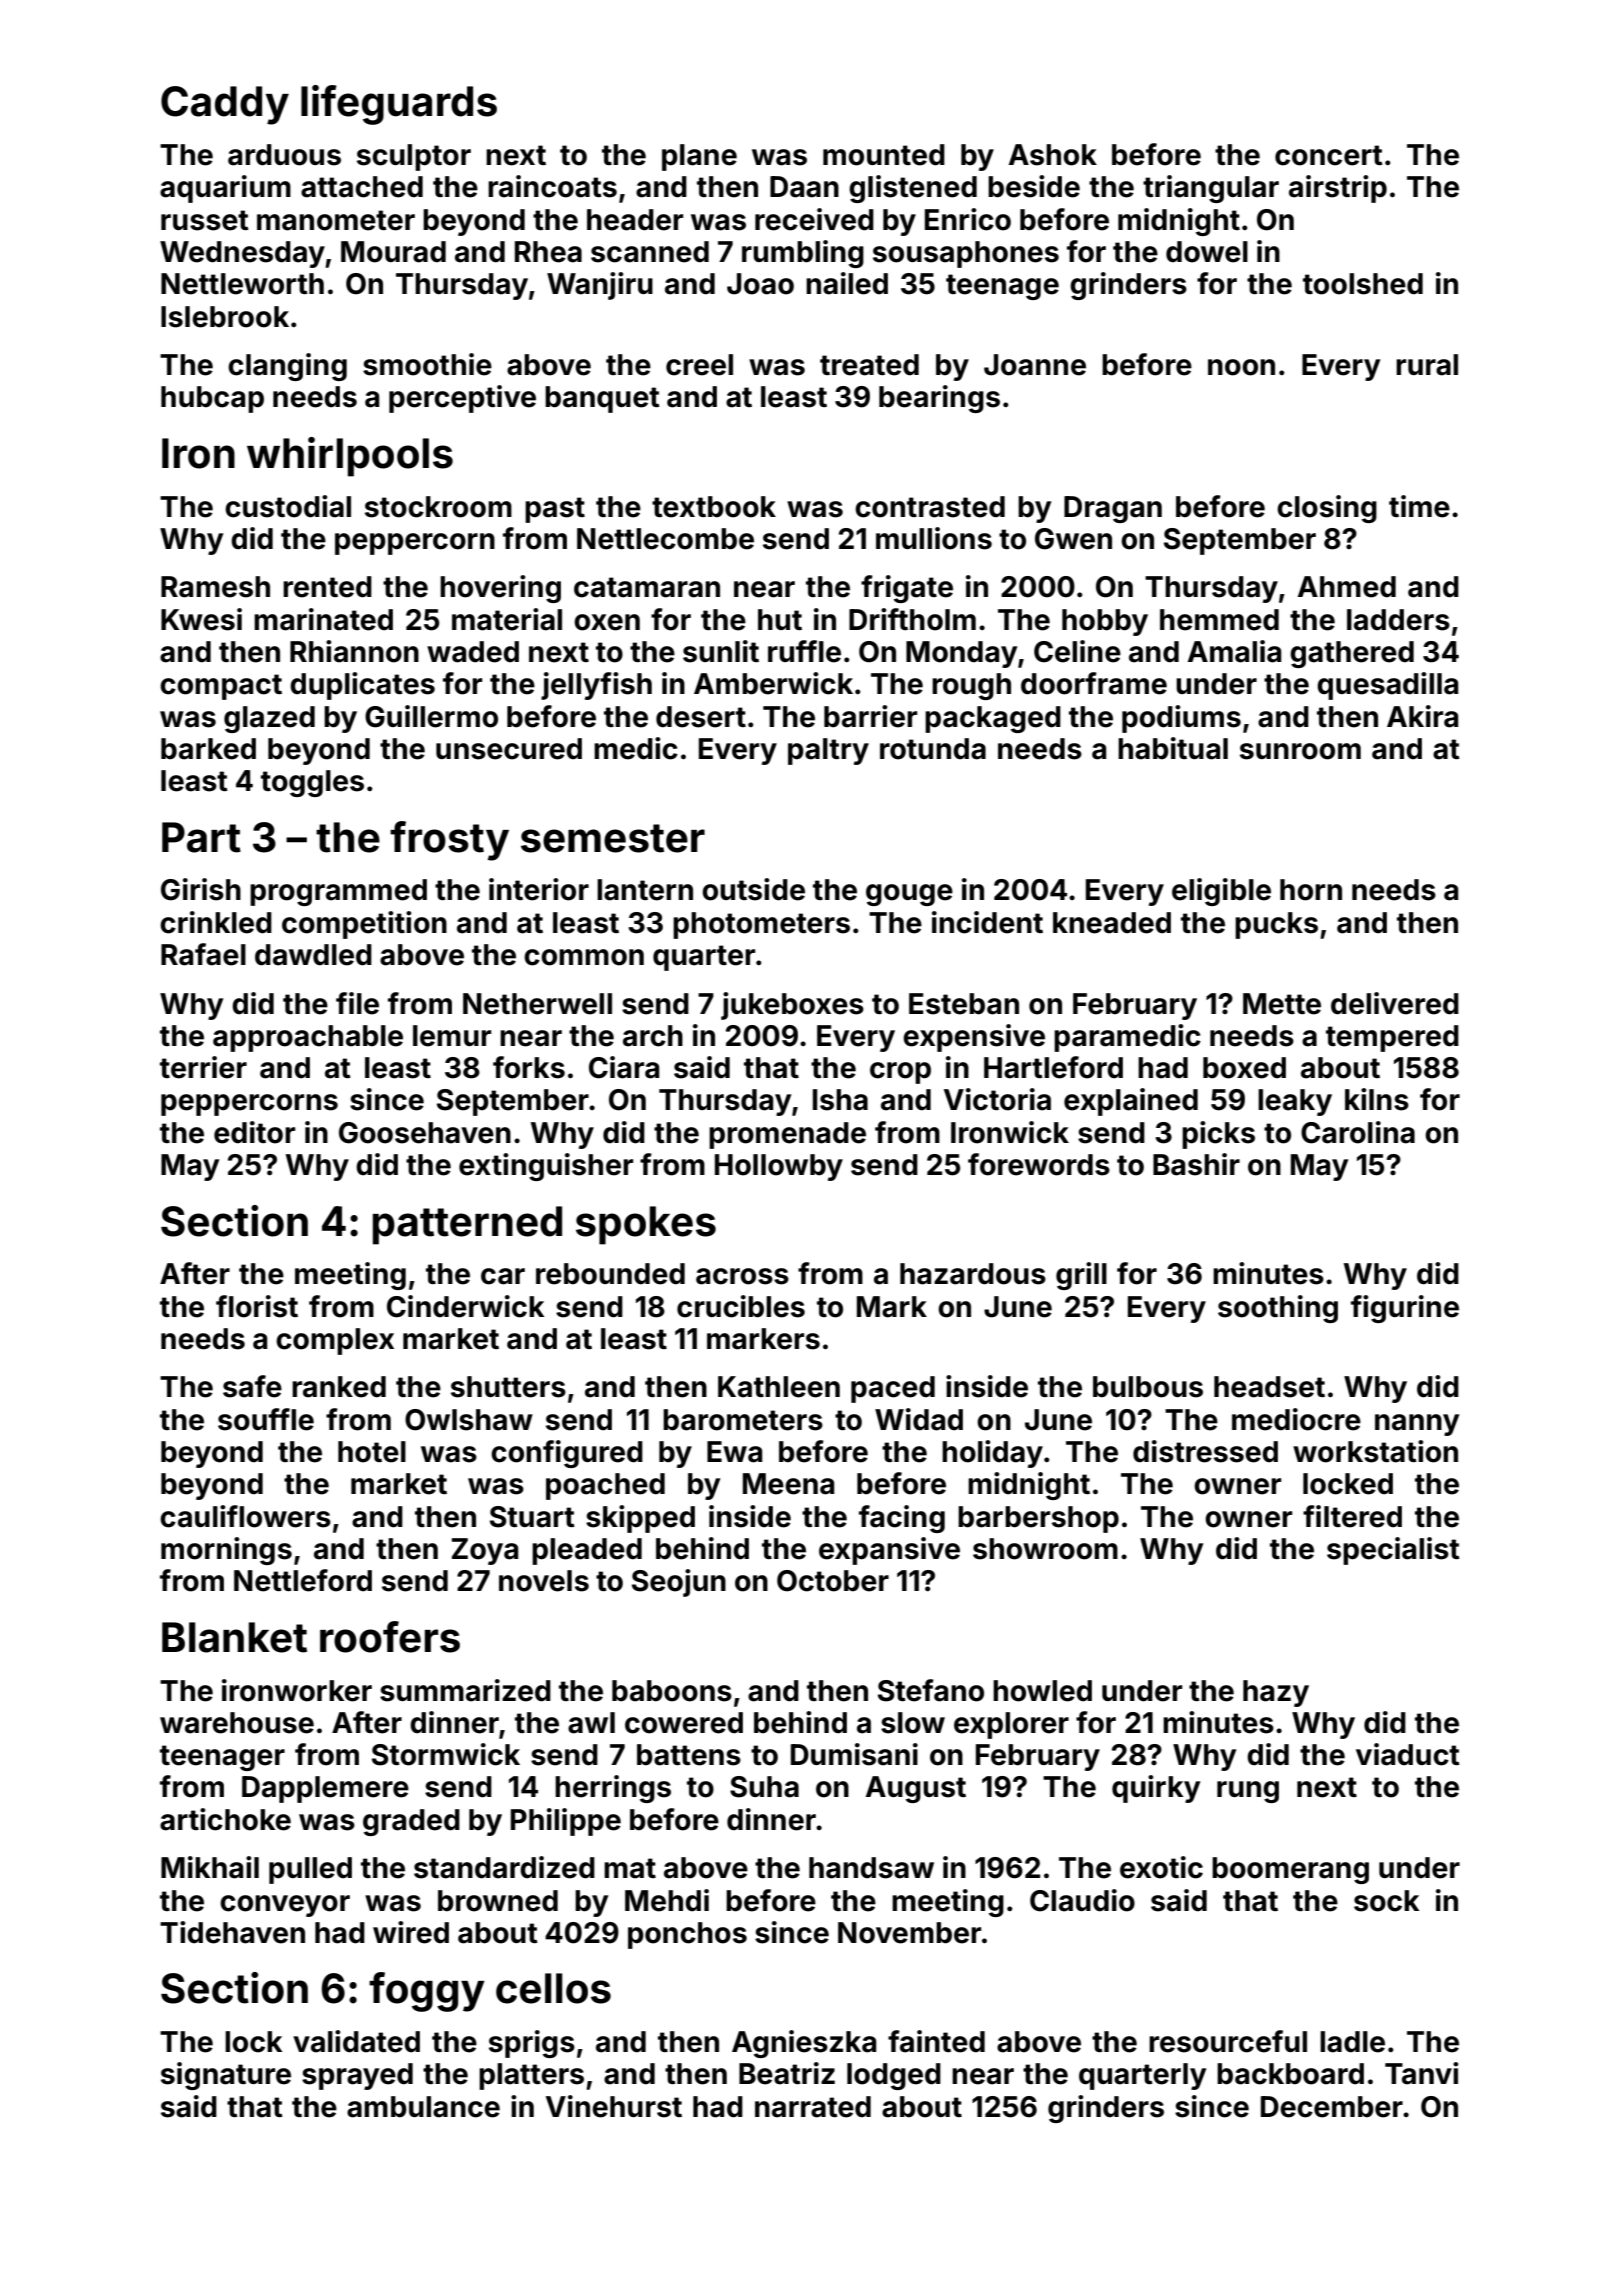 The width and height of the document is (1620, 2292). I want to click on signature, so click(226, 2076).
